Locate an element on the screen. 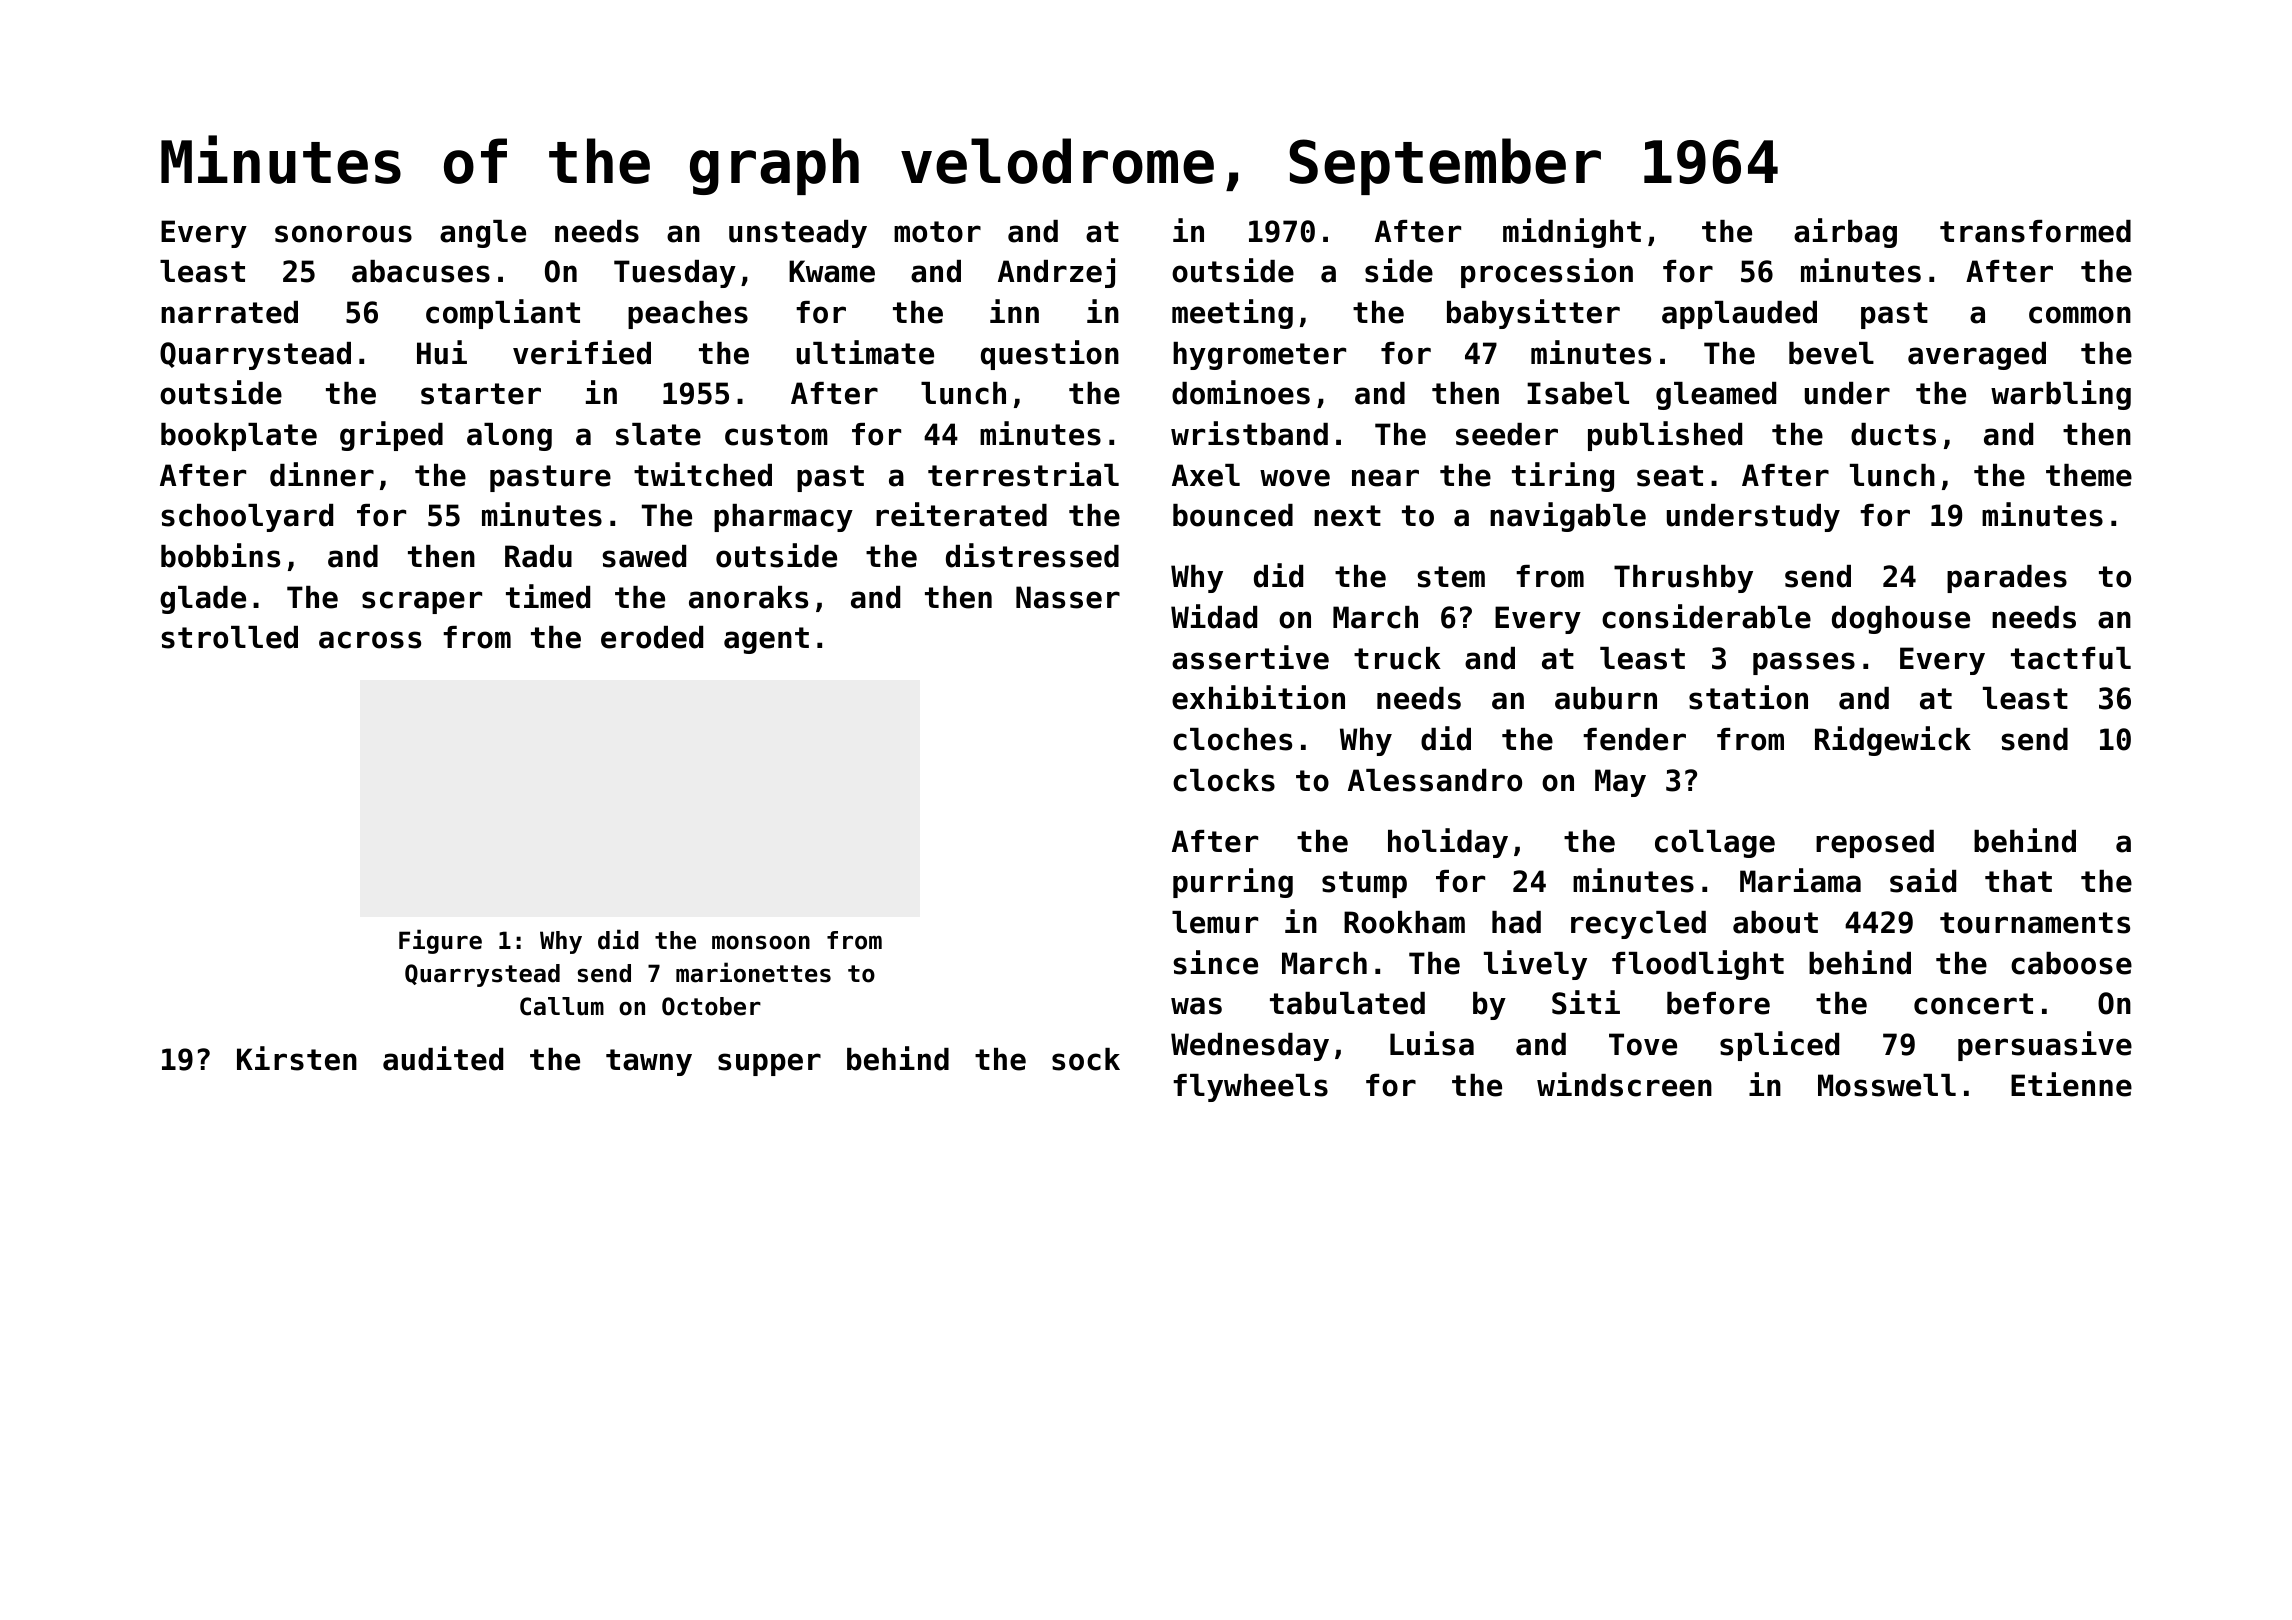 This screenshot has height=1620, width=2292. warbling is located at coordinates (2061, 395).
